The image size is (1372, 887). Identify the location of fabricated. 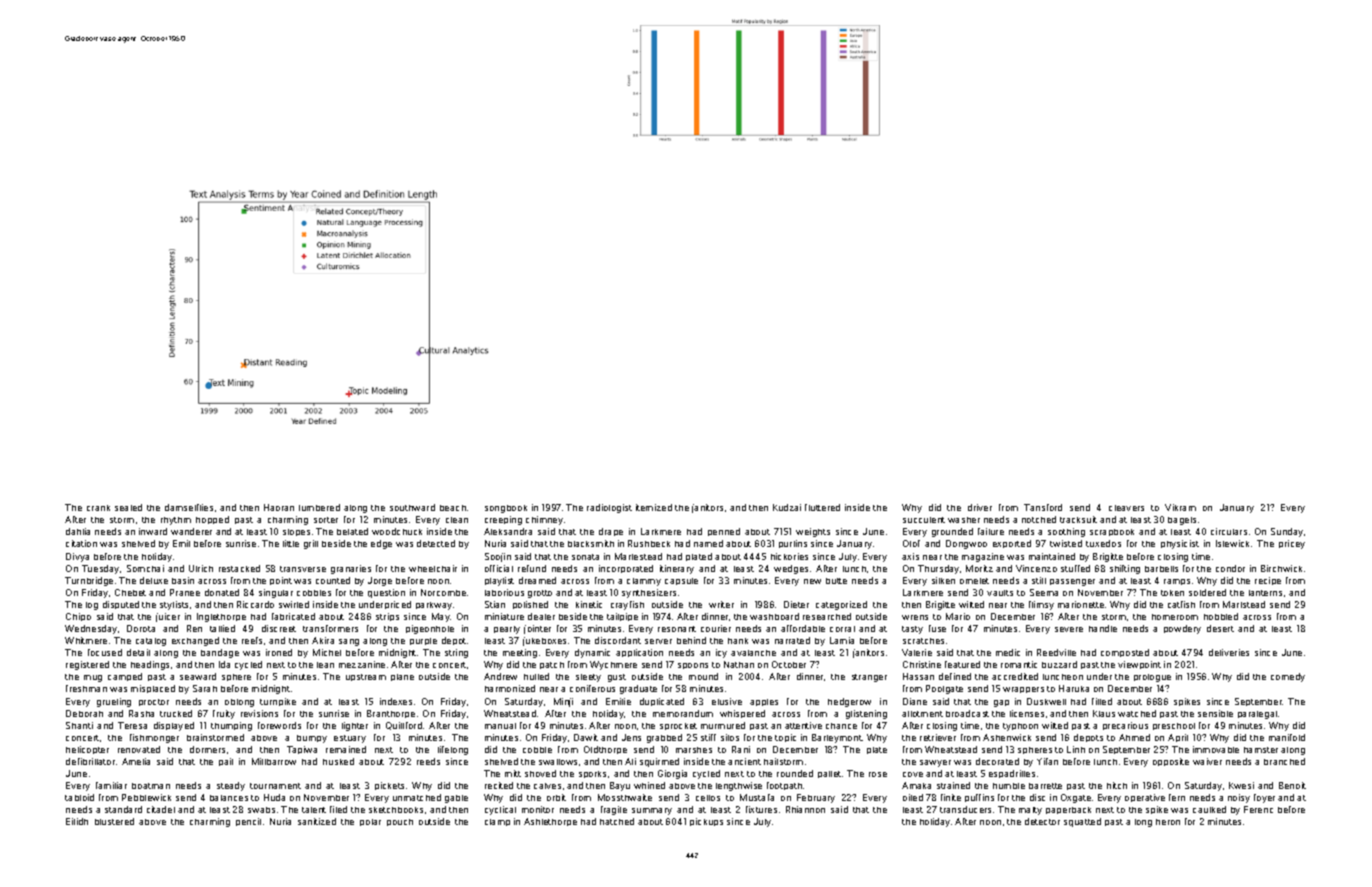
(293, 616).
